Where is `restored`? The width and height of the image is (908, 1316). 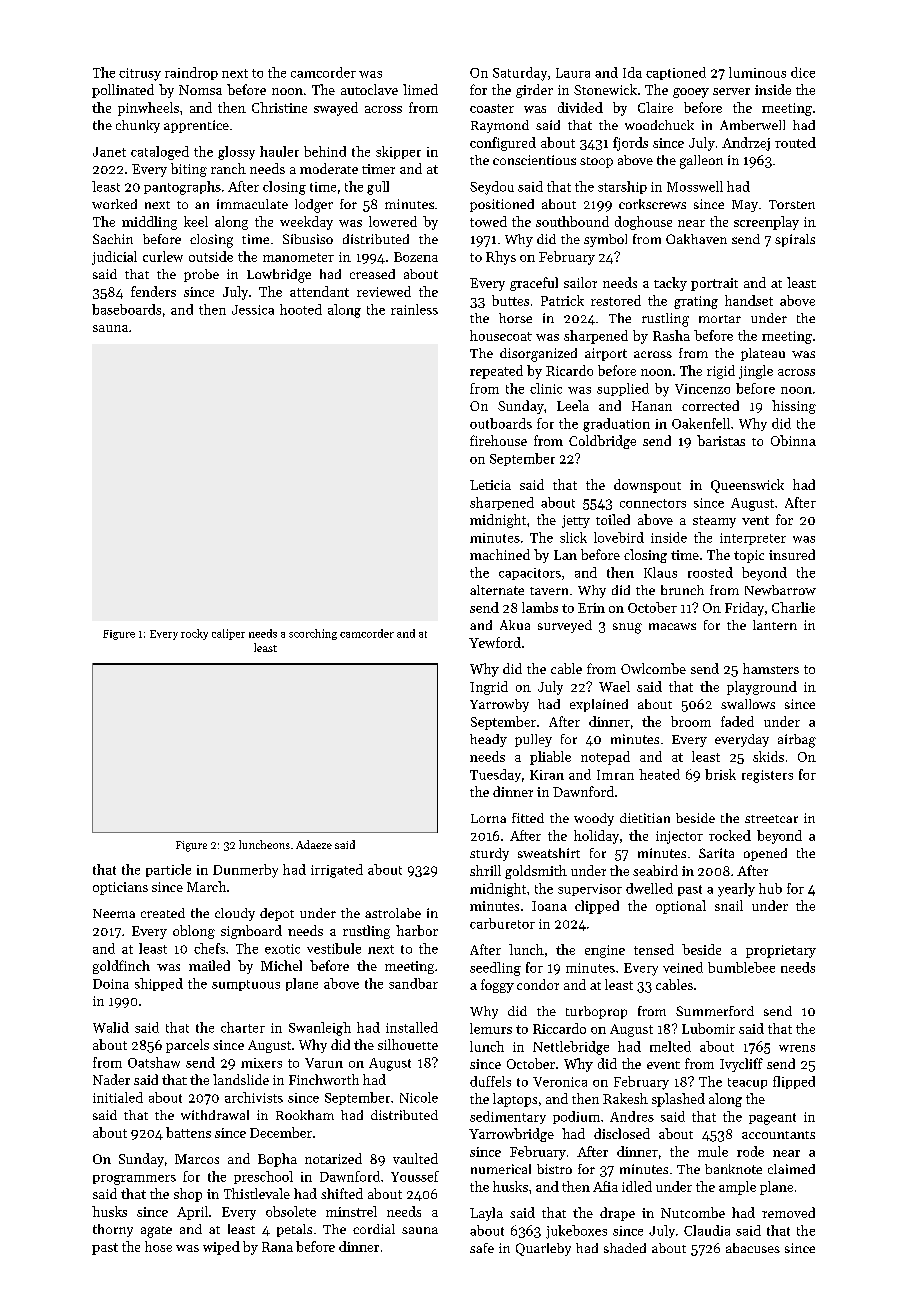 restored is located at coordinates (616, 300).
